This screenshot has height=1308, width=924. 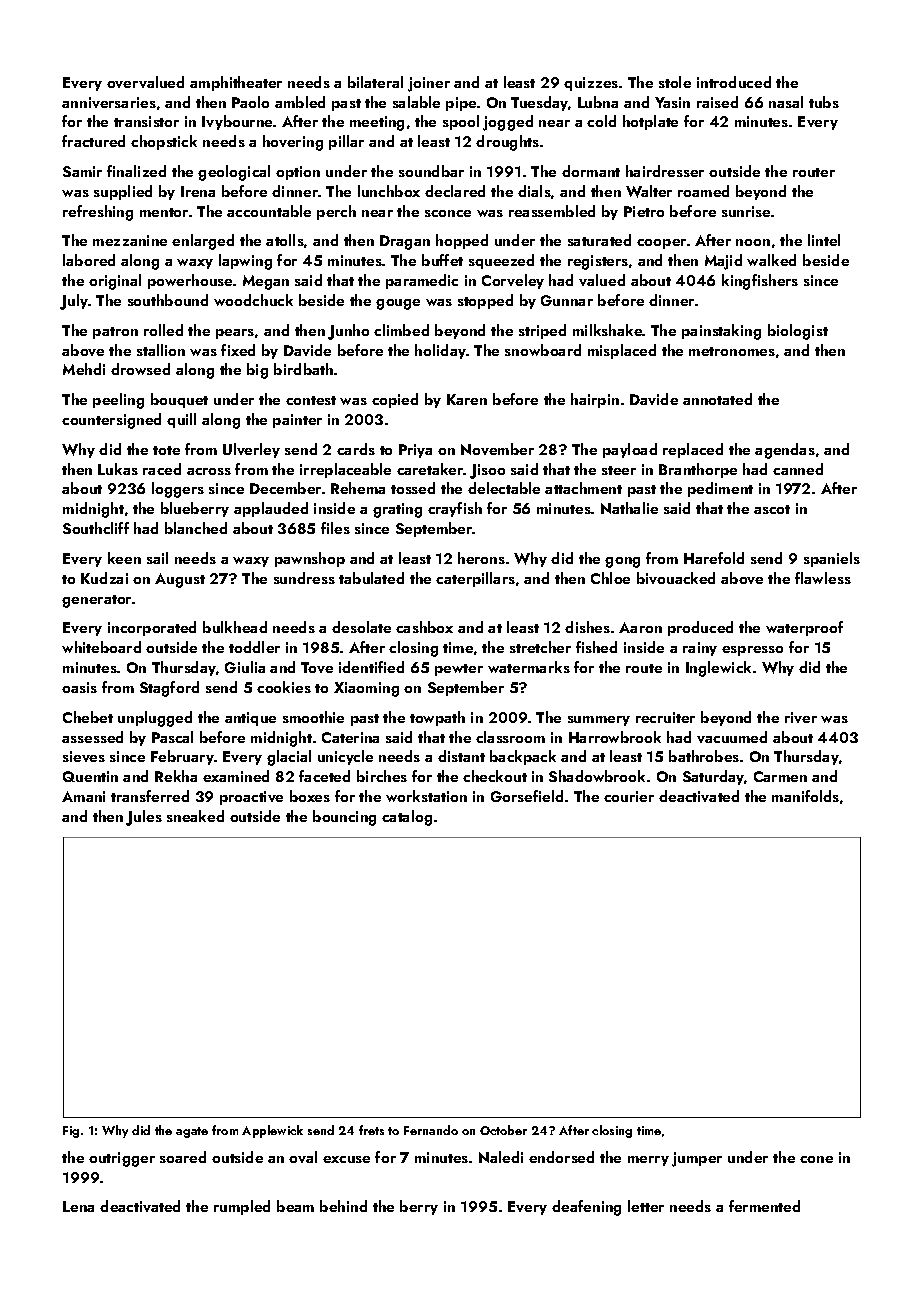 I want to click on cooper, so click(x=661, y=244).
